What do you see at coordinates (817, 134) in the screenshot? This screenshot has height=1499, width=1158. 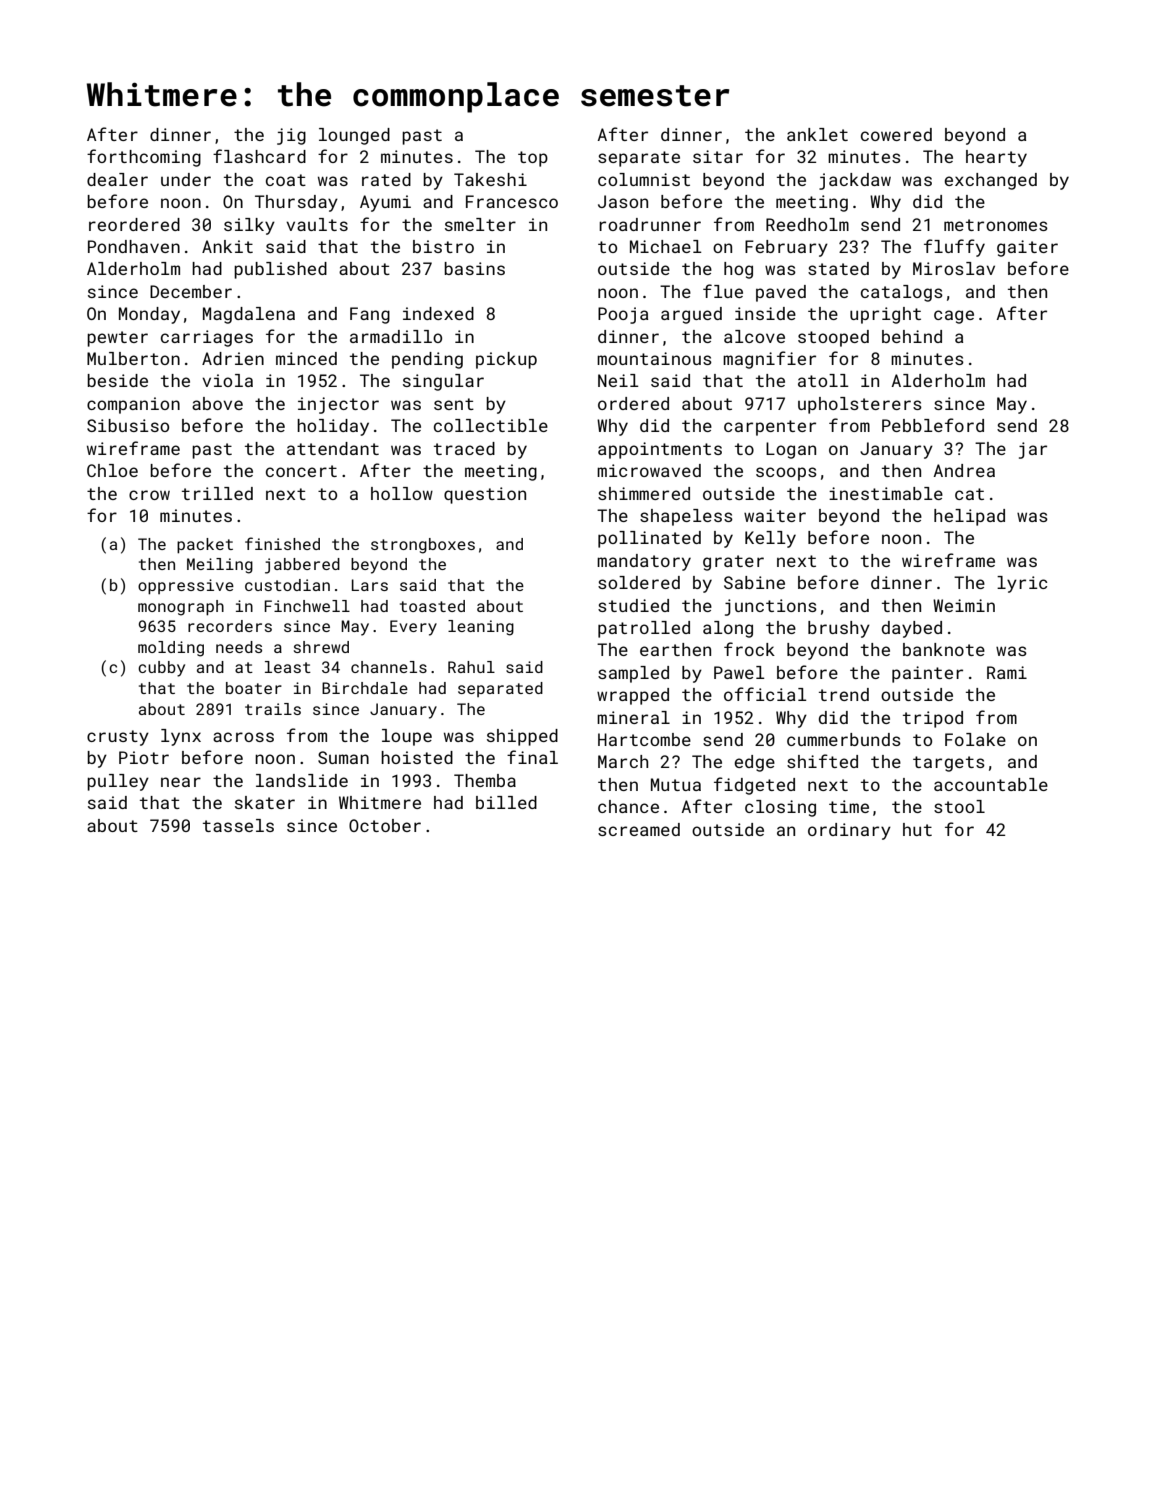 I see `anklet` at bounding box center [817, 134].
